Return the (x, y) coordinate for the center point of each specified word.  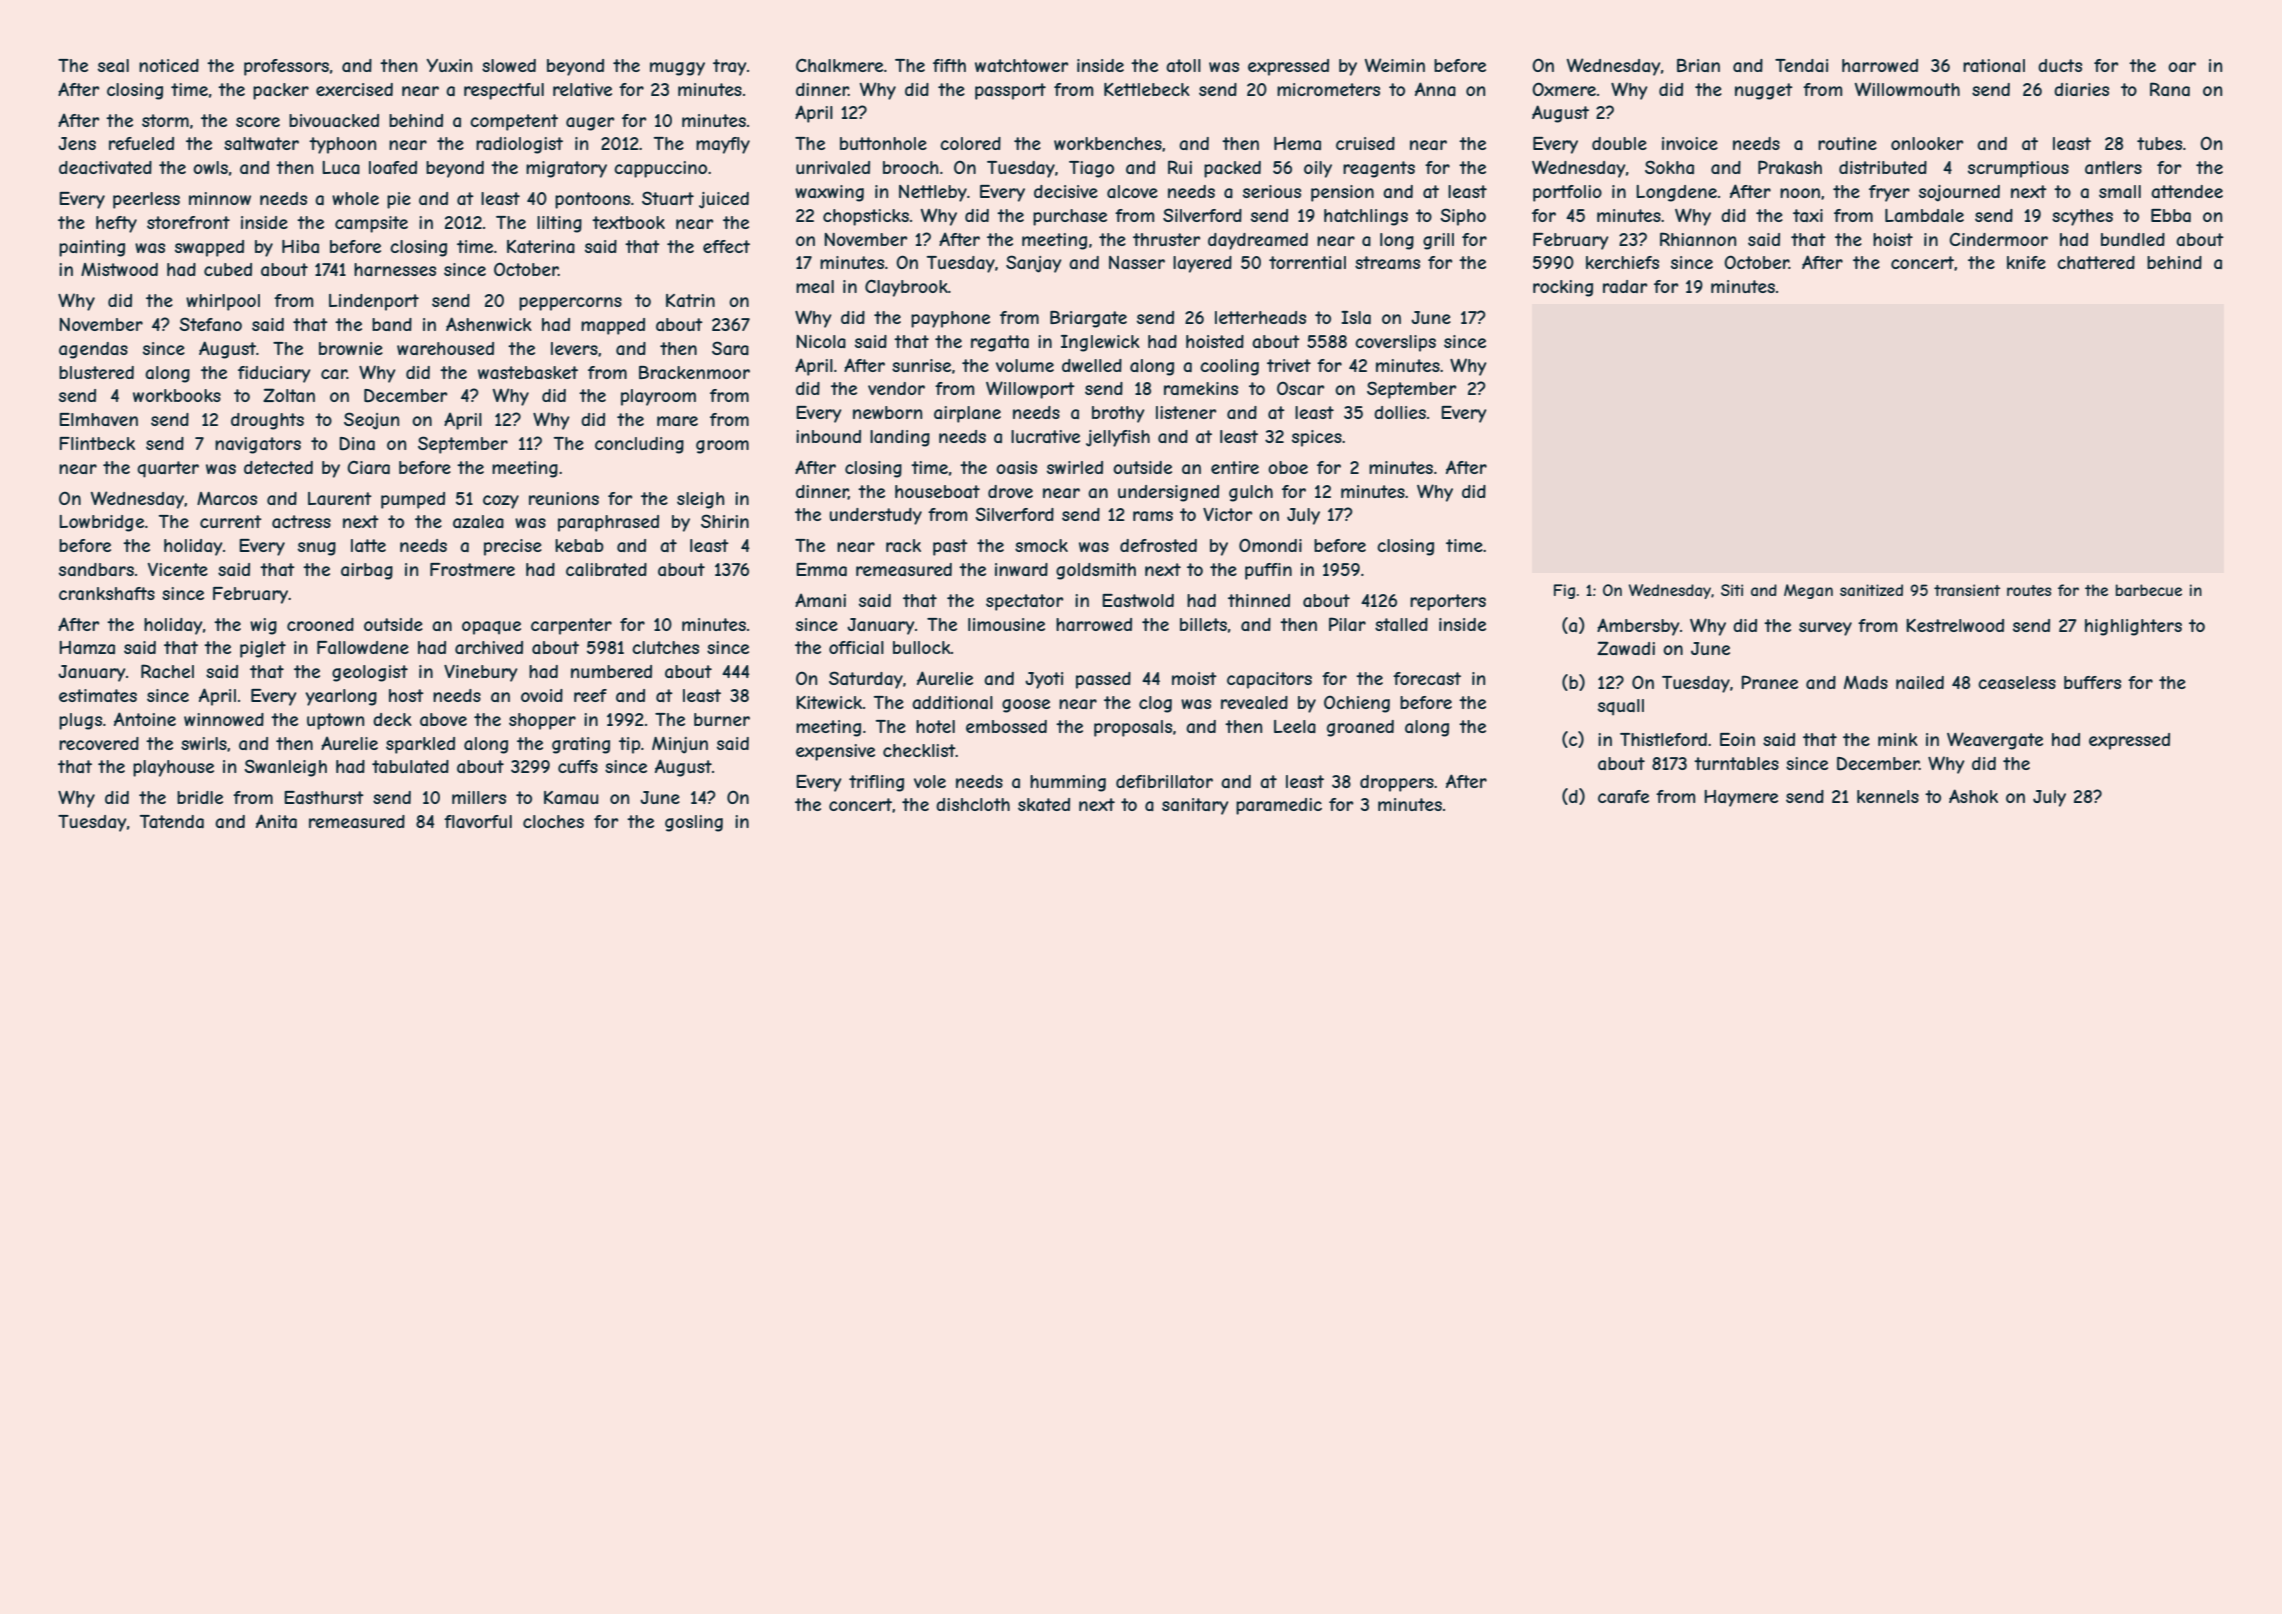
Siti (1732, 590)
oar (2182, 67)
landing (900, 438)
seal (113, 65)
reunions (564, 498)
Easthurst (324, 797)
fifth (949, 65)
